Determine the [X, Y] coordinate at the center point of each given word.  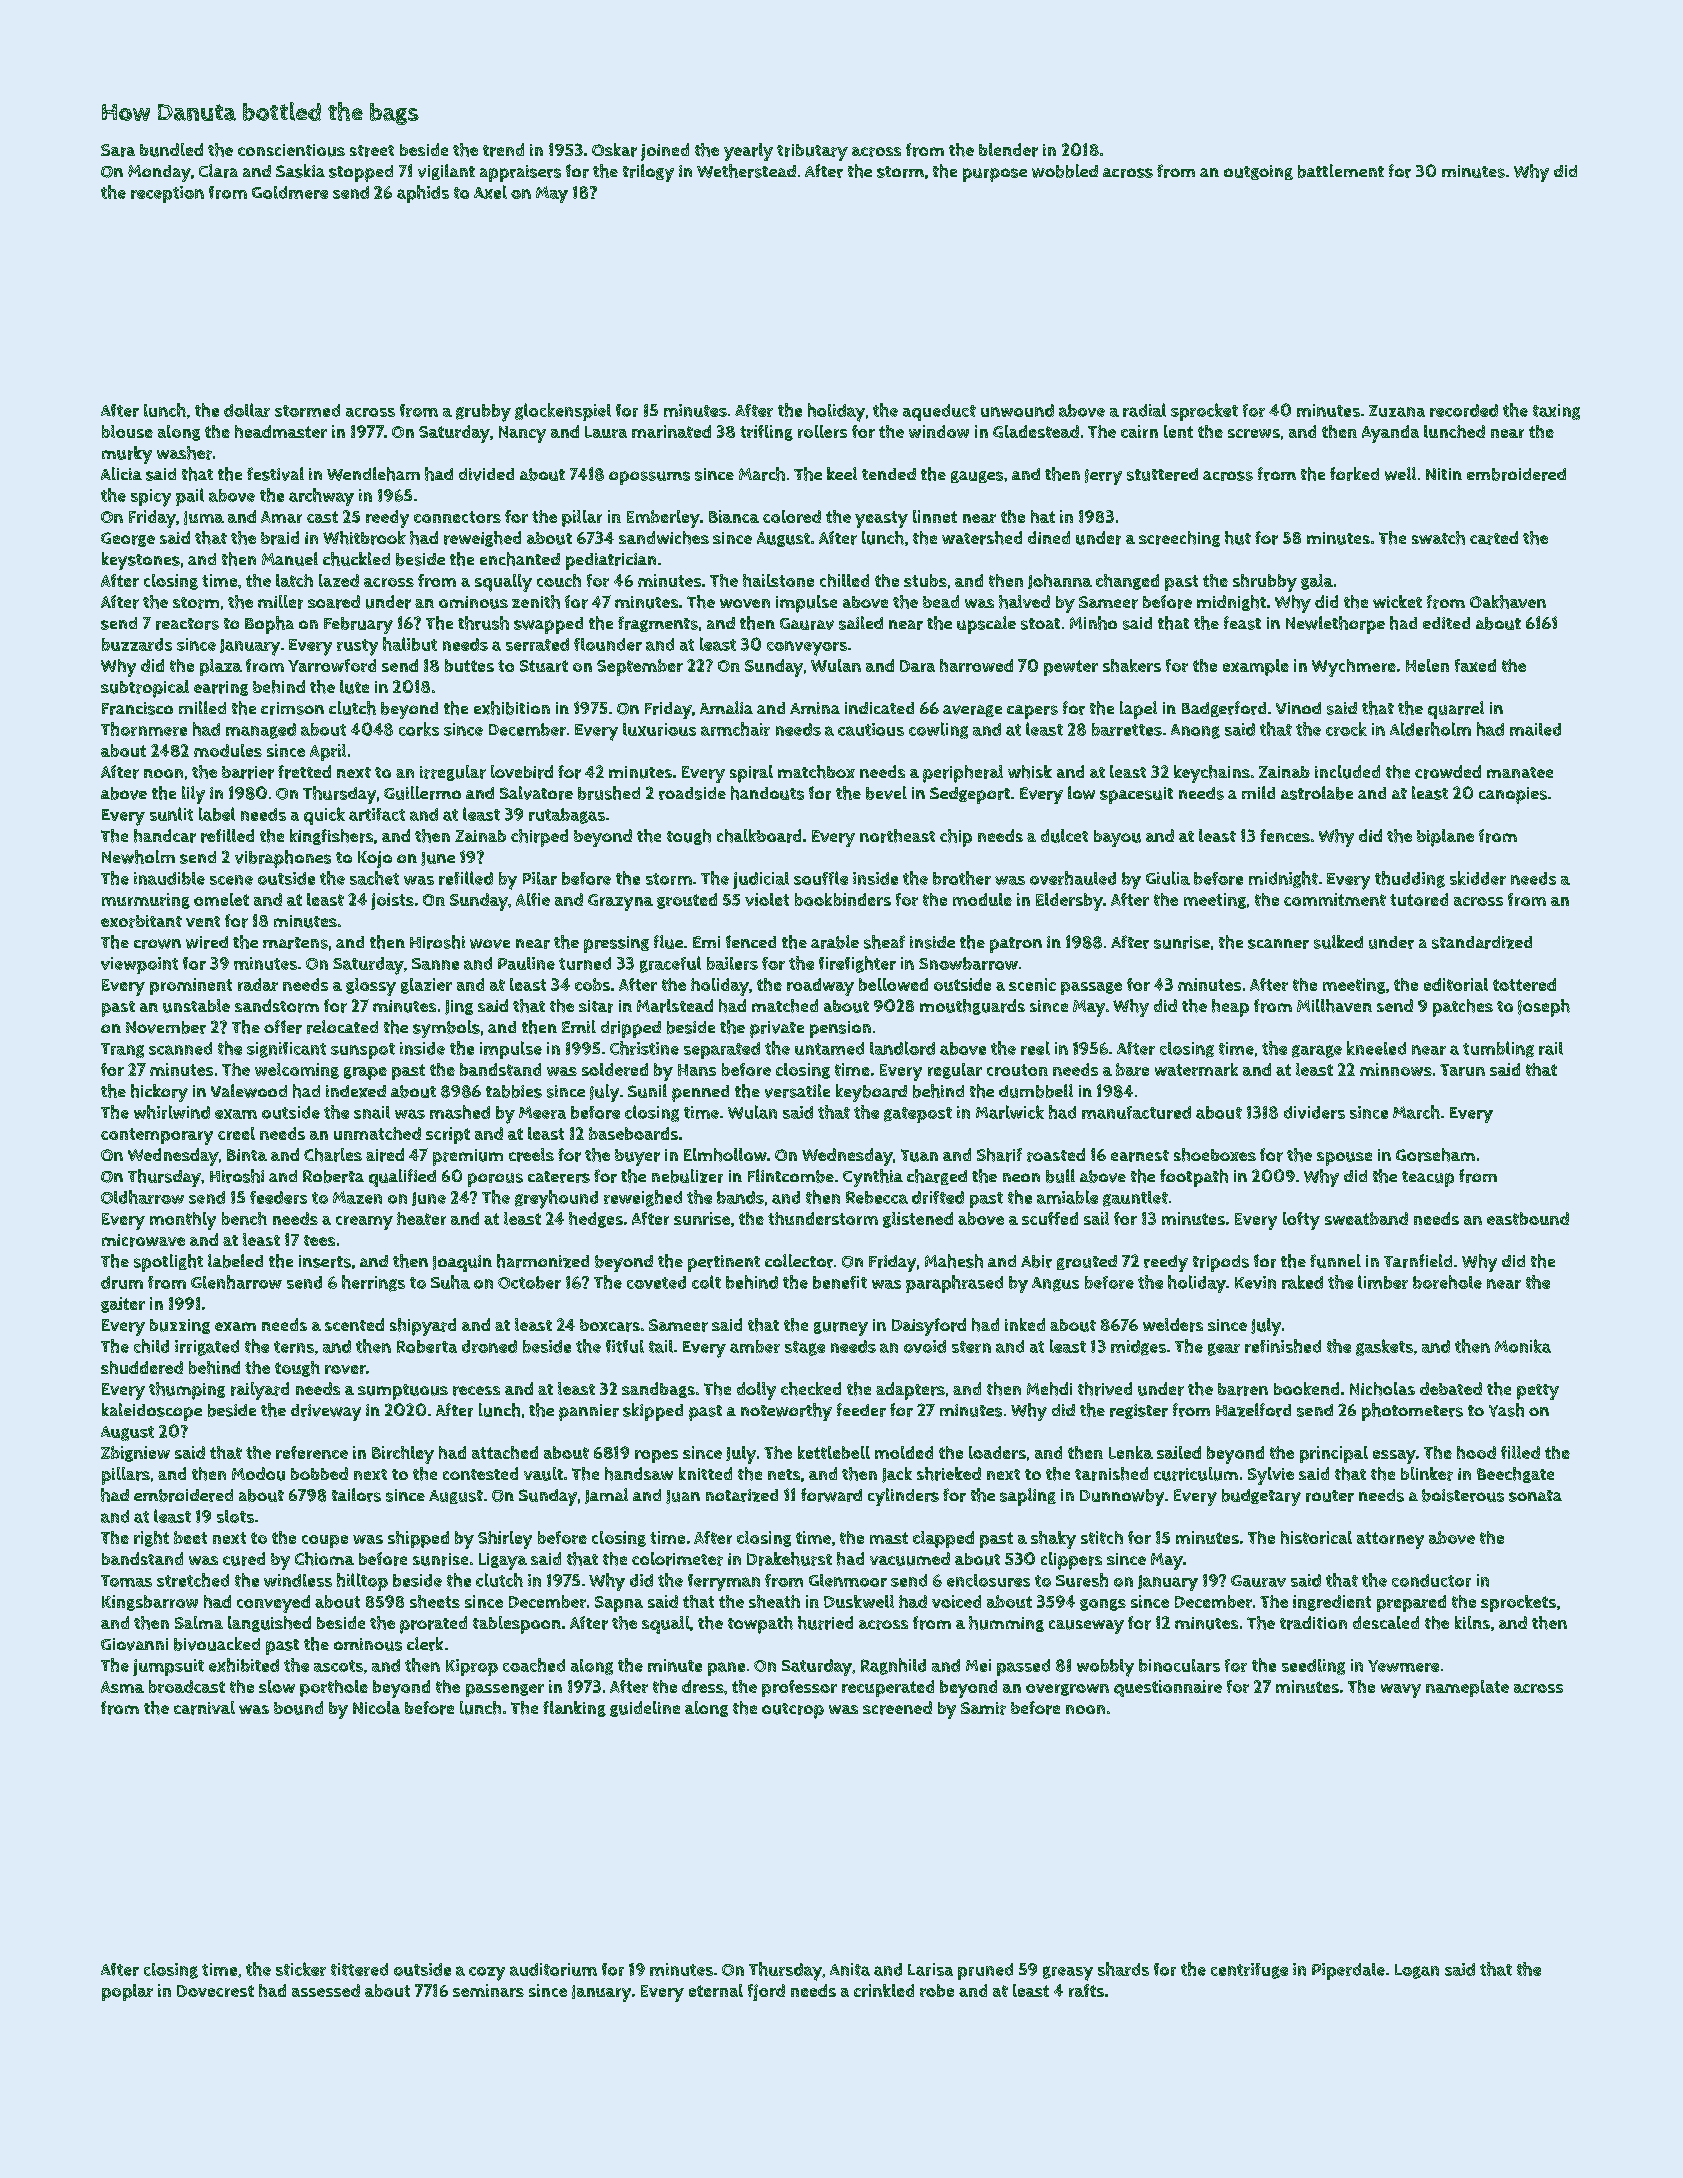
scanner [1278, 944]
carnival [204, 1708]
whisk [1030, 772]
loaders [997, 1452]
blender [1008, 150]
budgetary [1261, 1497]
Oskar [614, 150]
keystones [141, 561]
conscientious [291, 150]
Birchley [403, 1455]
